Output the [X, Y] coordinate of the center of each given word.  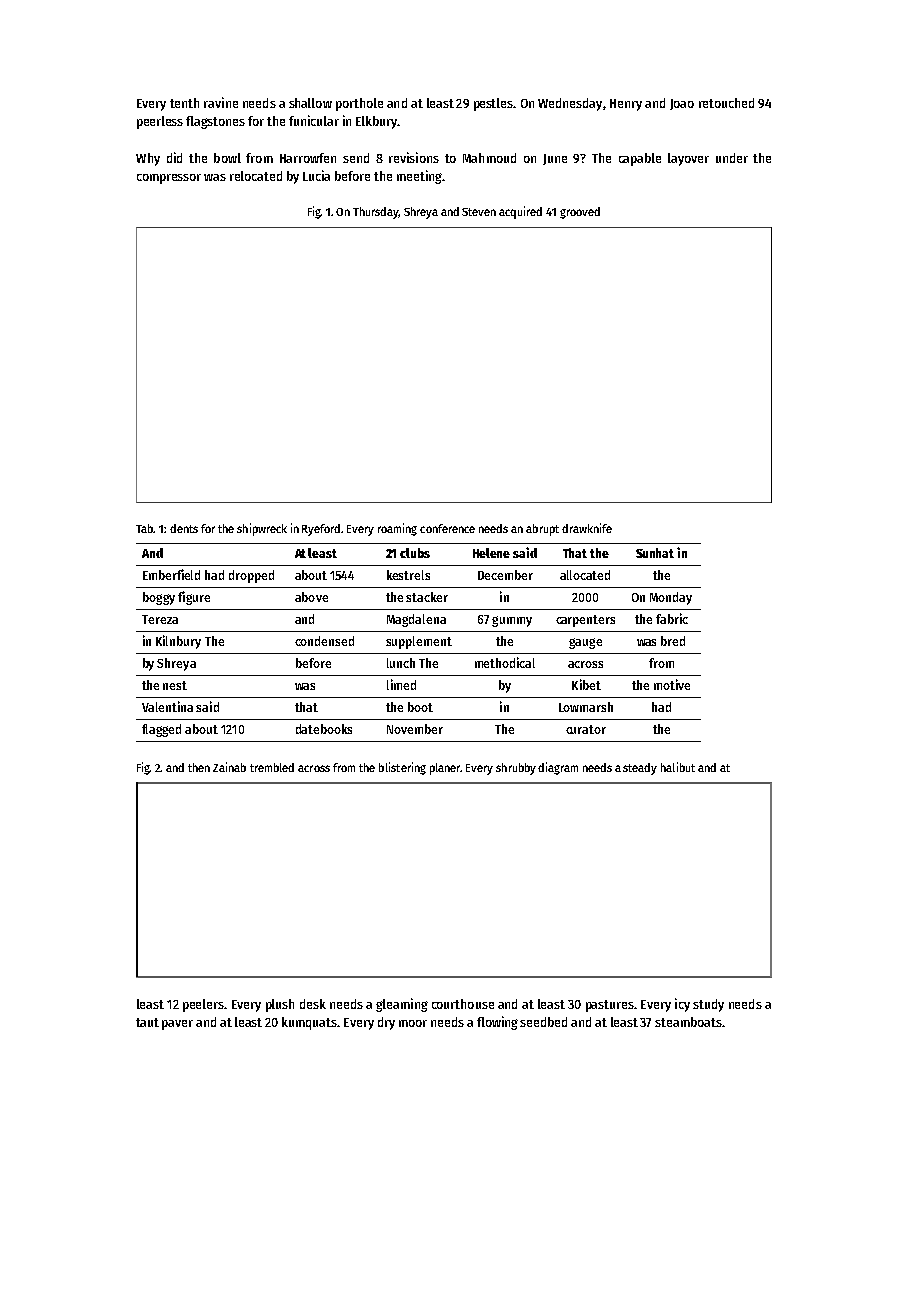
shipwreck [262, 529]
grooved [580, 213]
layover [688, 159]
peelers [203, 1005]
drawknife [587, 528]
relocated [256, 176]
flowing [497, 1023]
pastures [610, 1006]
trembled [272, 767]
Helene [491, 553]
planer [445, 769]
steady [640, 769]
